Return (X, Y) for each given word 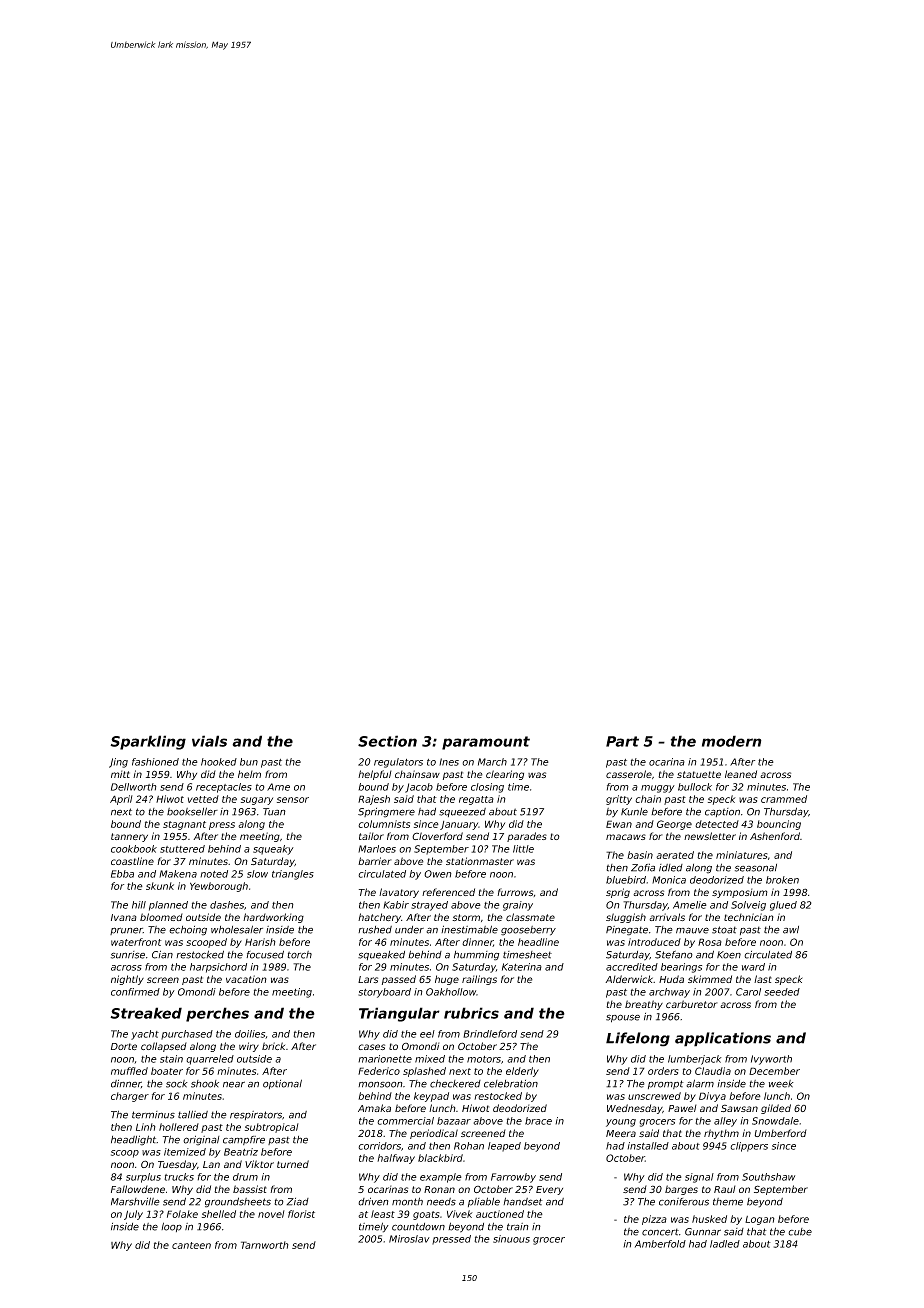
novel (271, 1214)
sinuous (511, 1239)
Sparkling (148, 742)
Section (387, 741)
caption (722, 812)
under (409, 930)
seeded (782, 992)
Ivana (124, 917)
